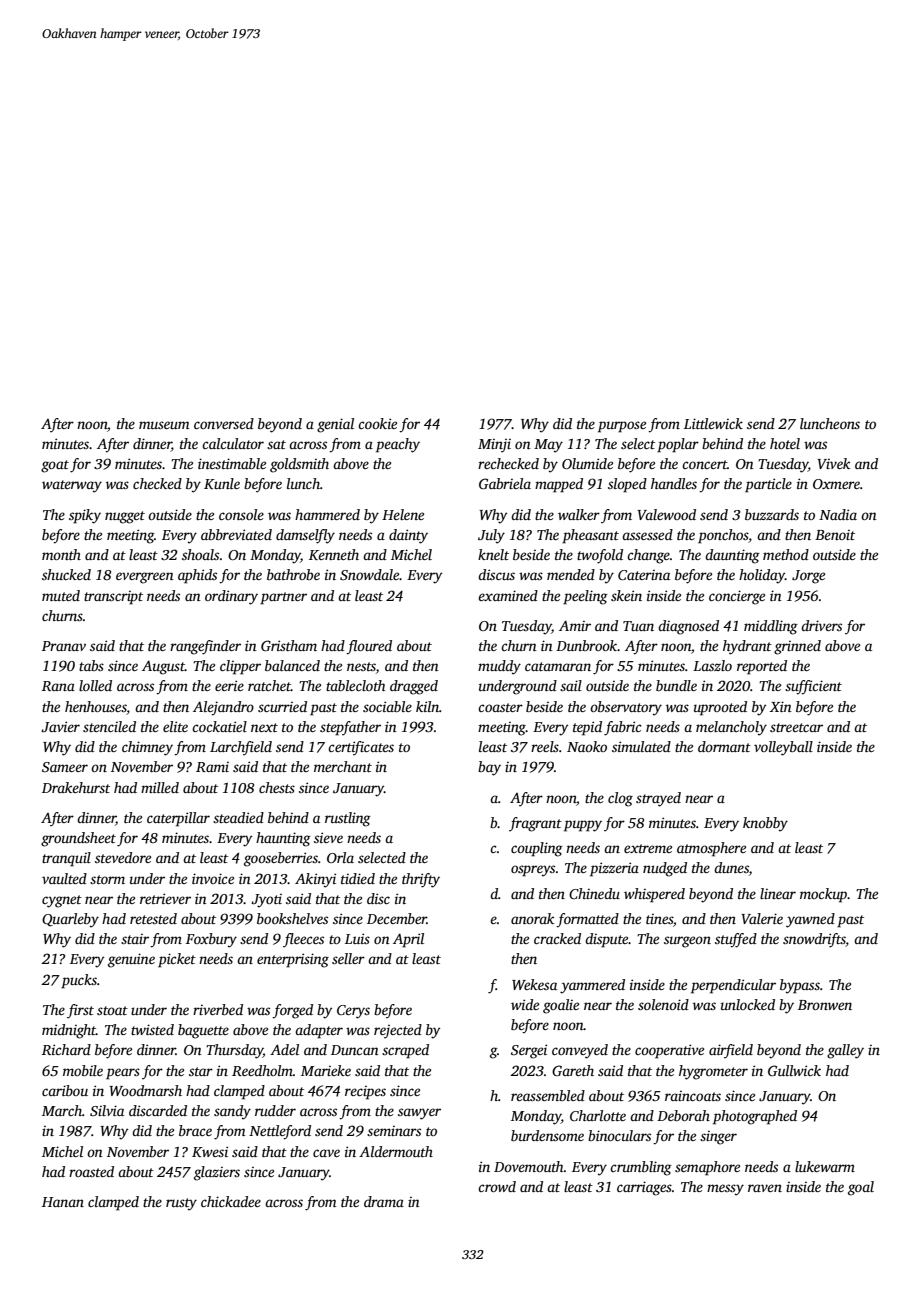 This screenshot has height=1308, width=924. I want to click on dunes, so click(731, 869).
